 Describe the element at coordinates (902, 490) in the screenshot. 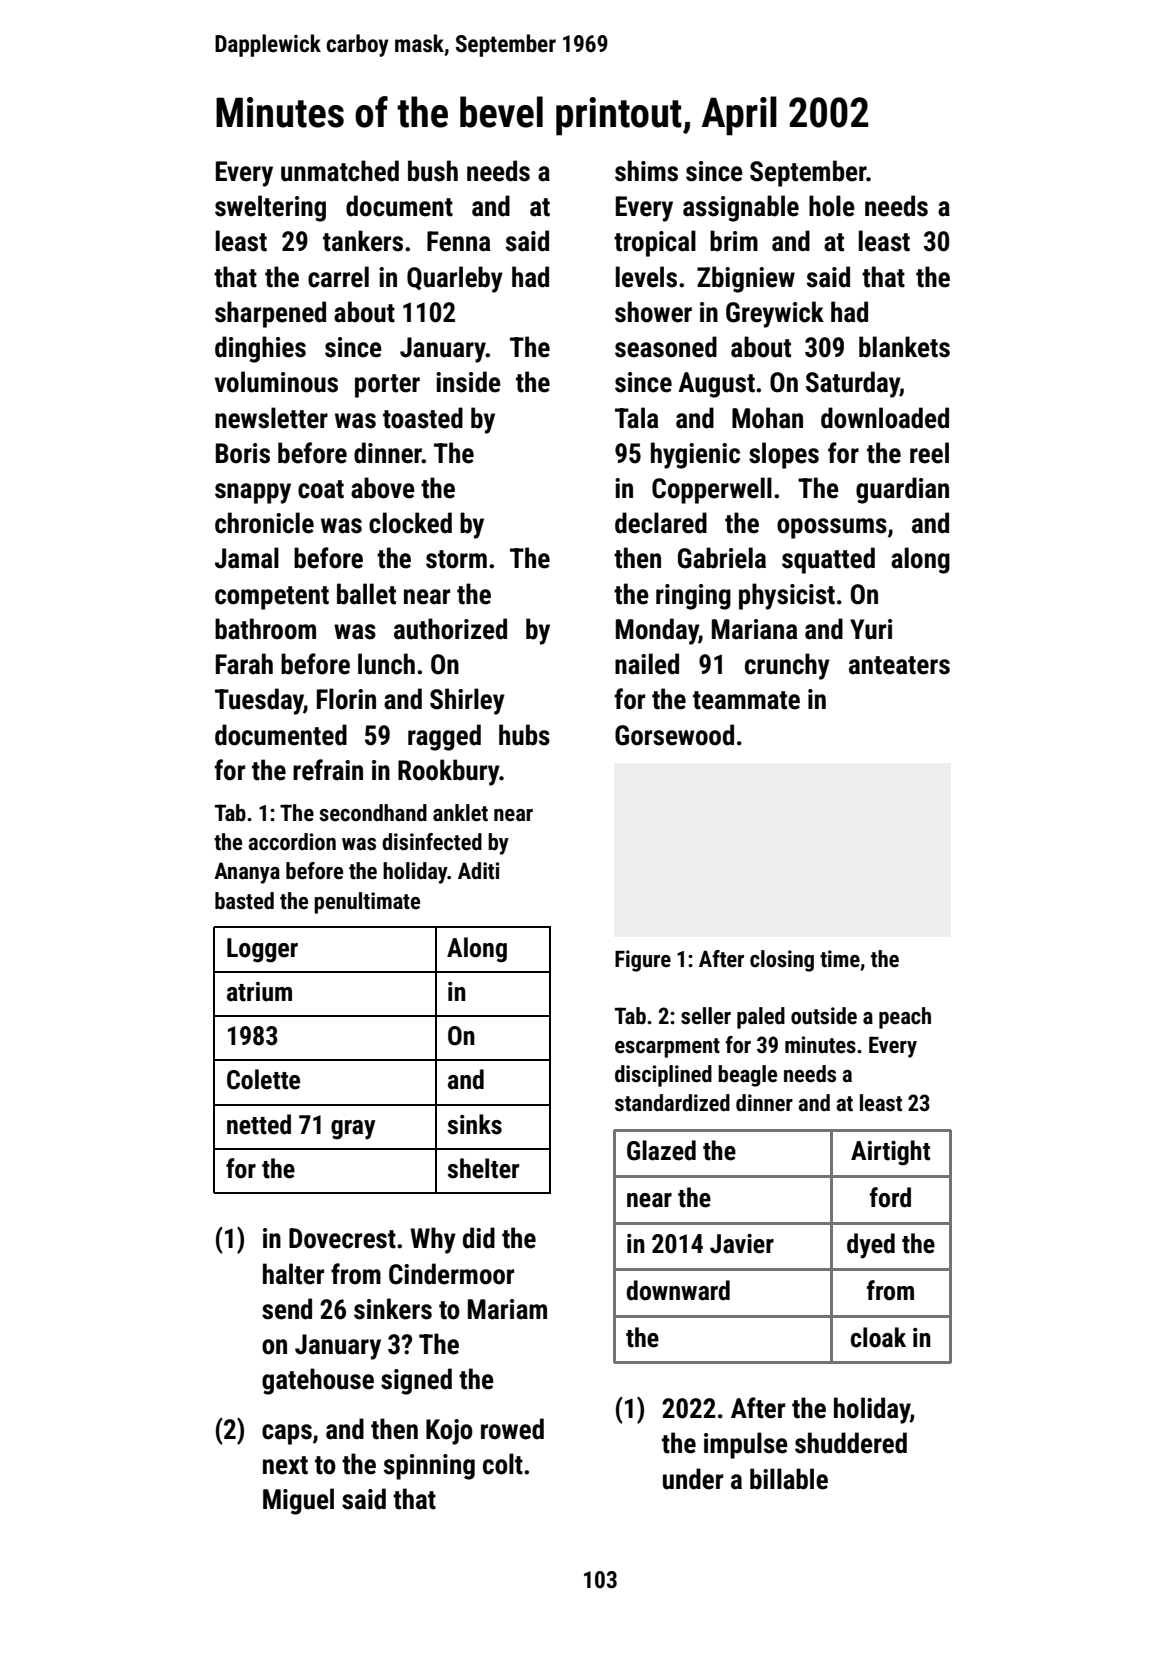

I see `guardian` at that location.
